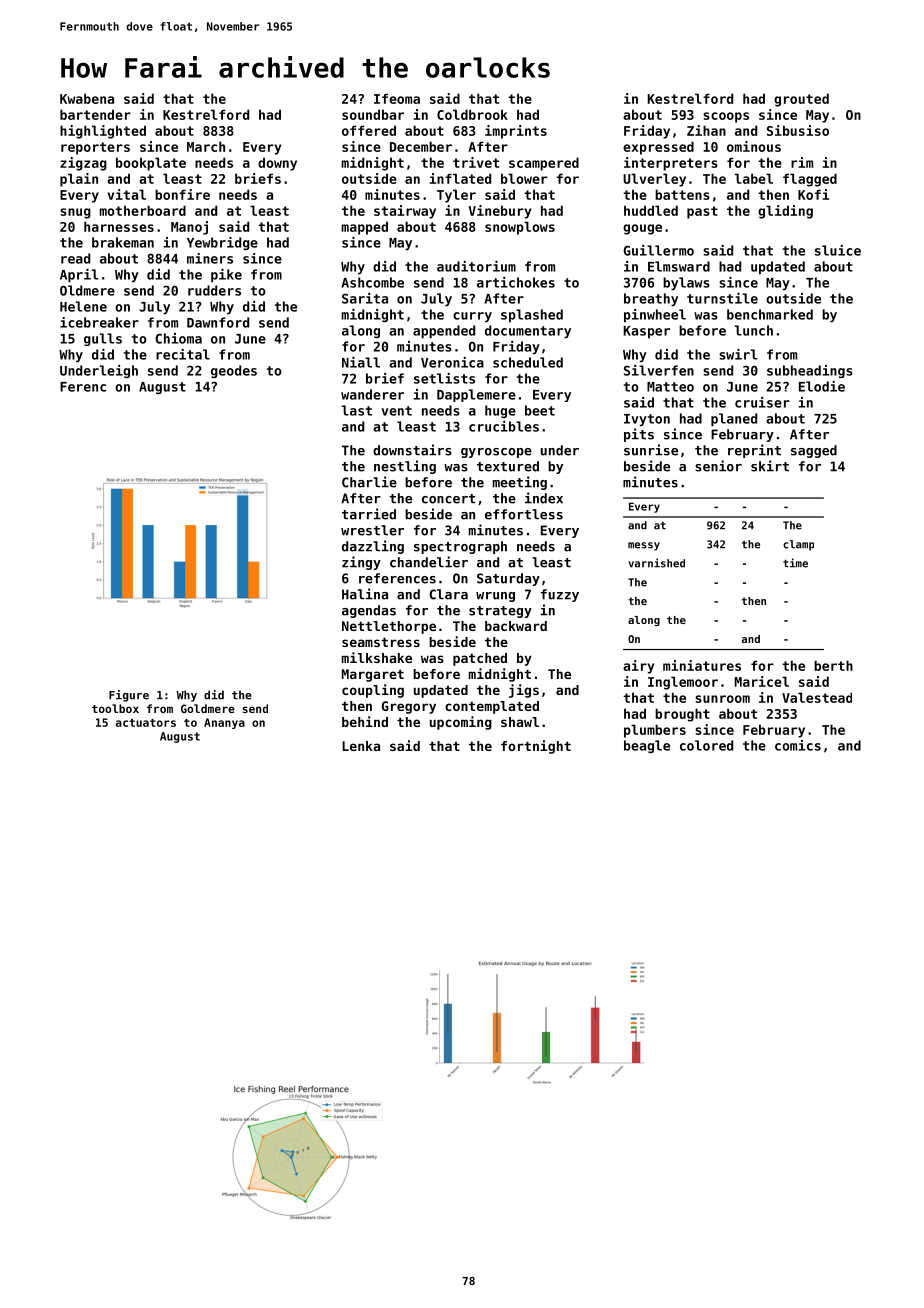 Image resolution: width=924 pixels, height=1308 pixels. What do you see at coordinates (361, 362) in the screenshot?
I see `Niall` at bounding box center [361, 362].
